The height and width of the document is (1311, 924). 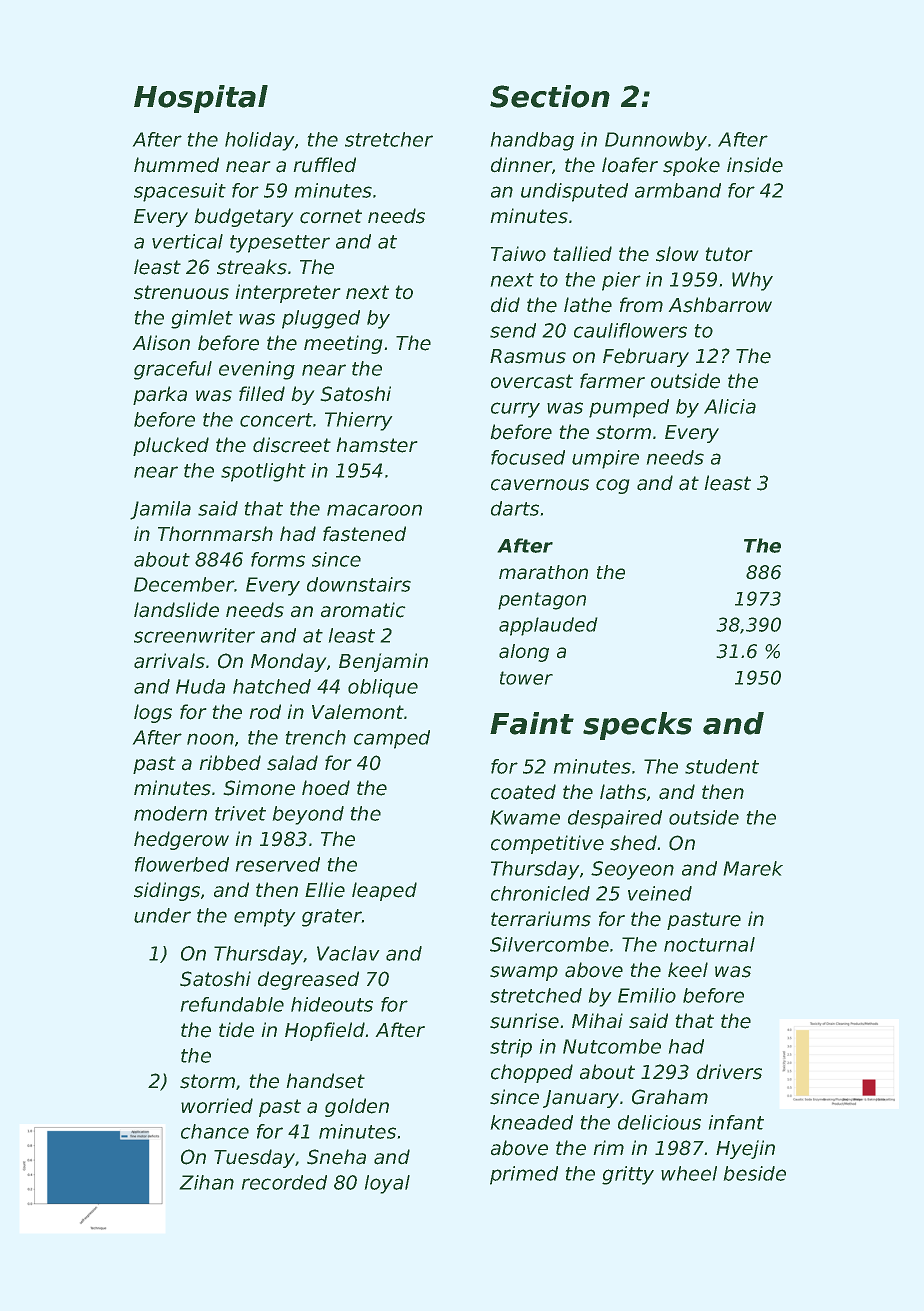 What do you see at coordinates (358, 421) in the document?
I see `Thierry` at bounding box center [358, 421].
